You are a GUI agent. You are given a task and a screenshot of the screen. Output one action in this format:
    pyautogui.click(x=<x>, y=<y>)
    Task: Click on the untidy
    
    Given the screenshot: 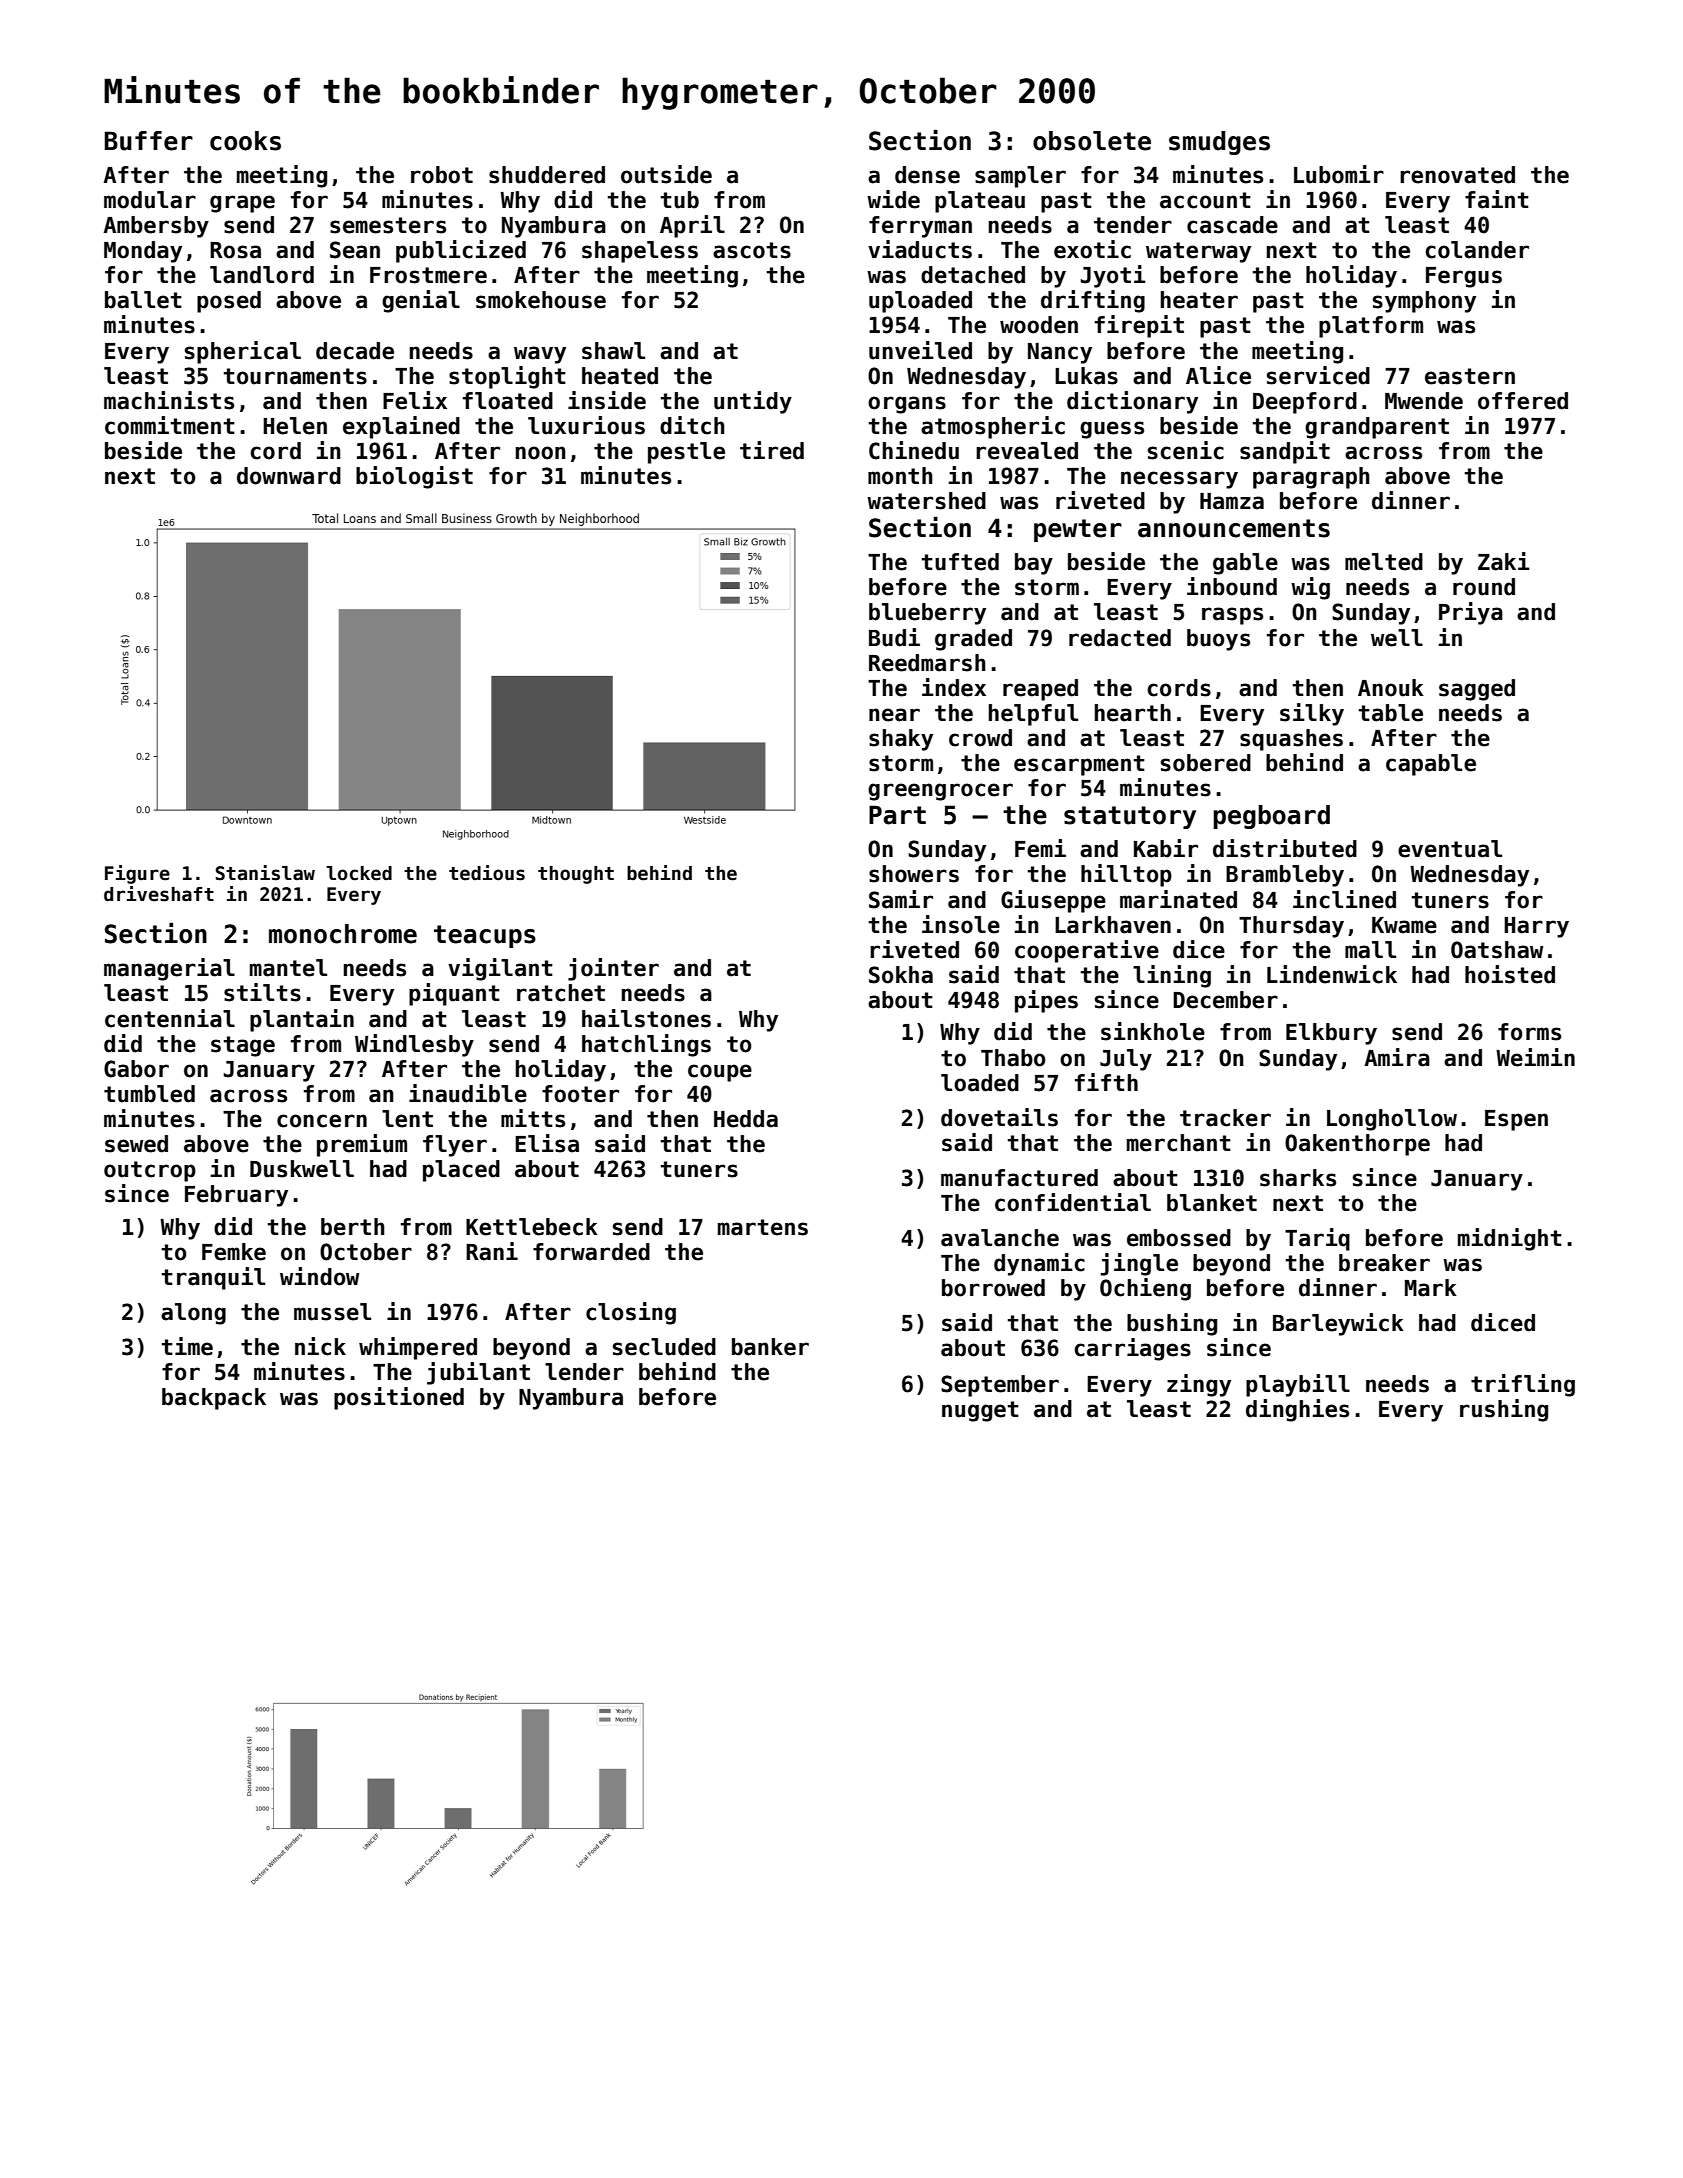 What is the action you would take?
    pyautogui.click(x=753, y=402)
